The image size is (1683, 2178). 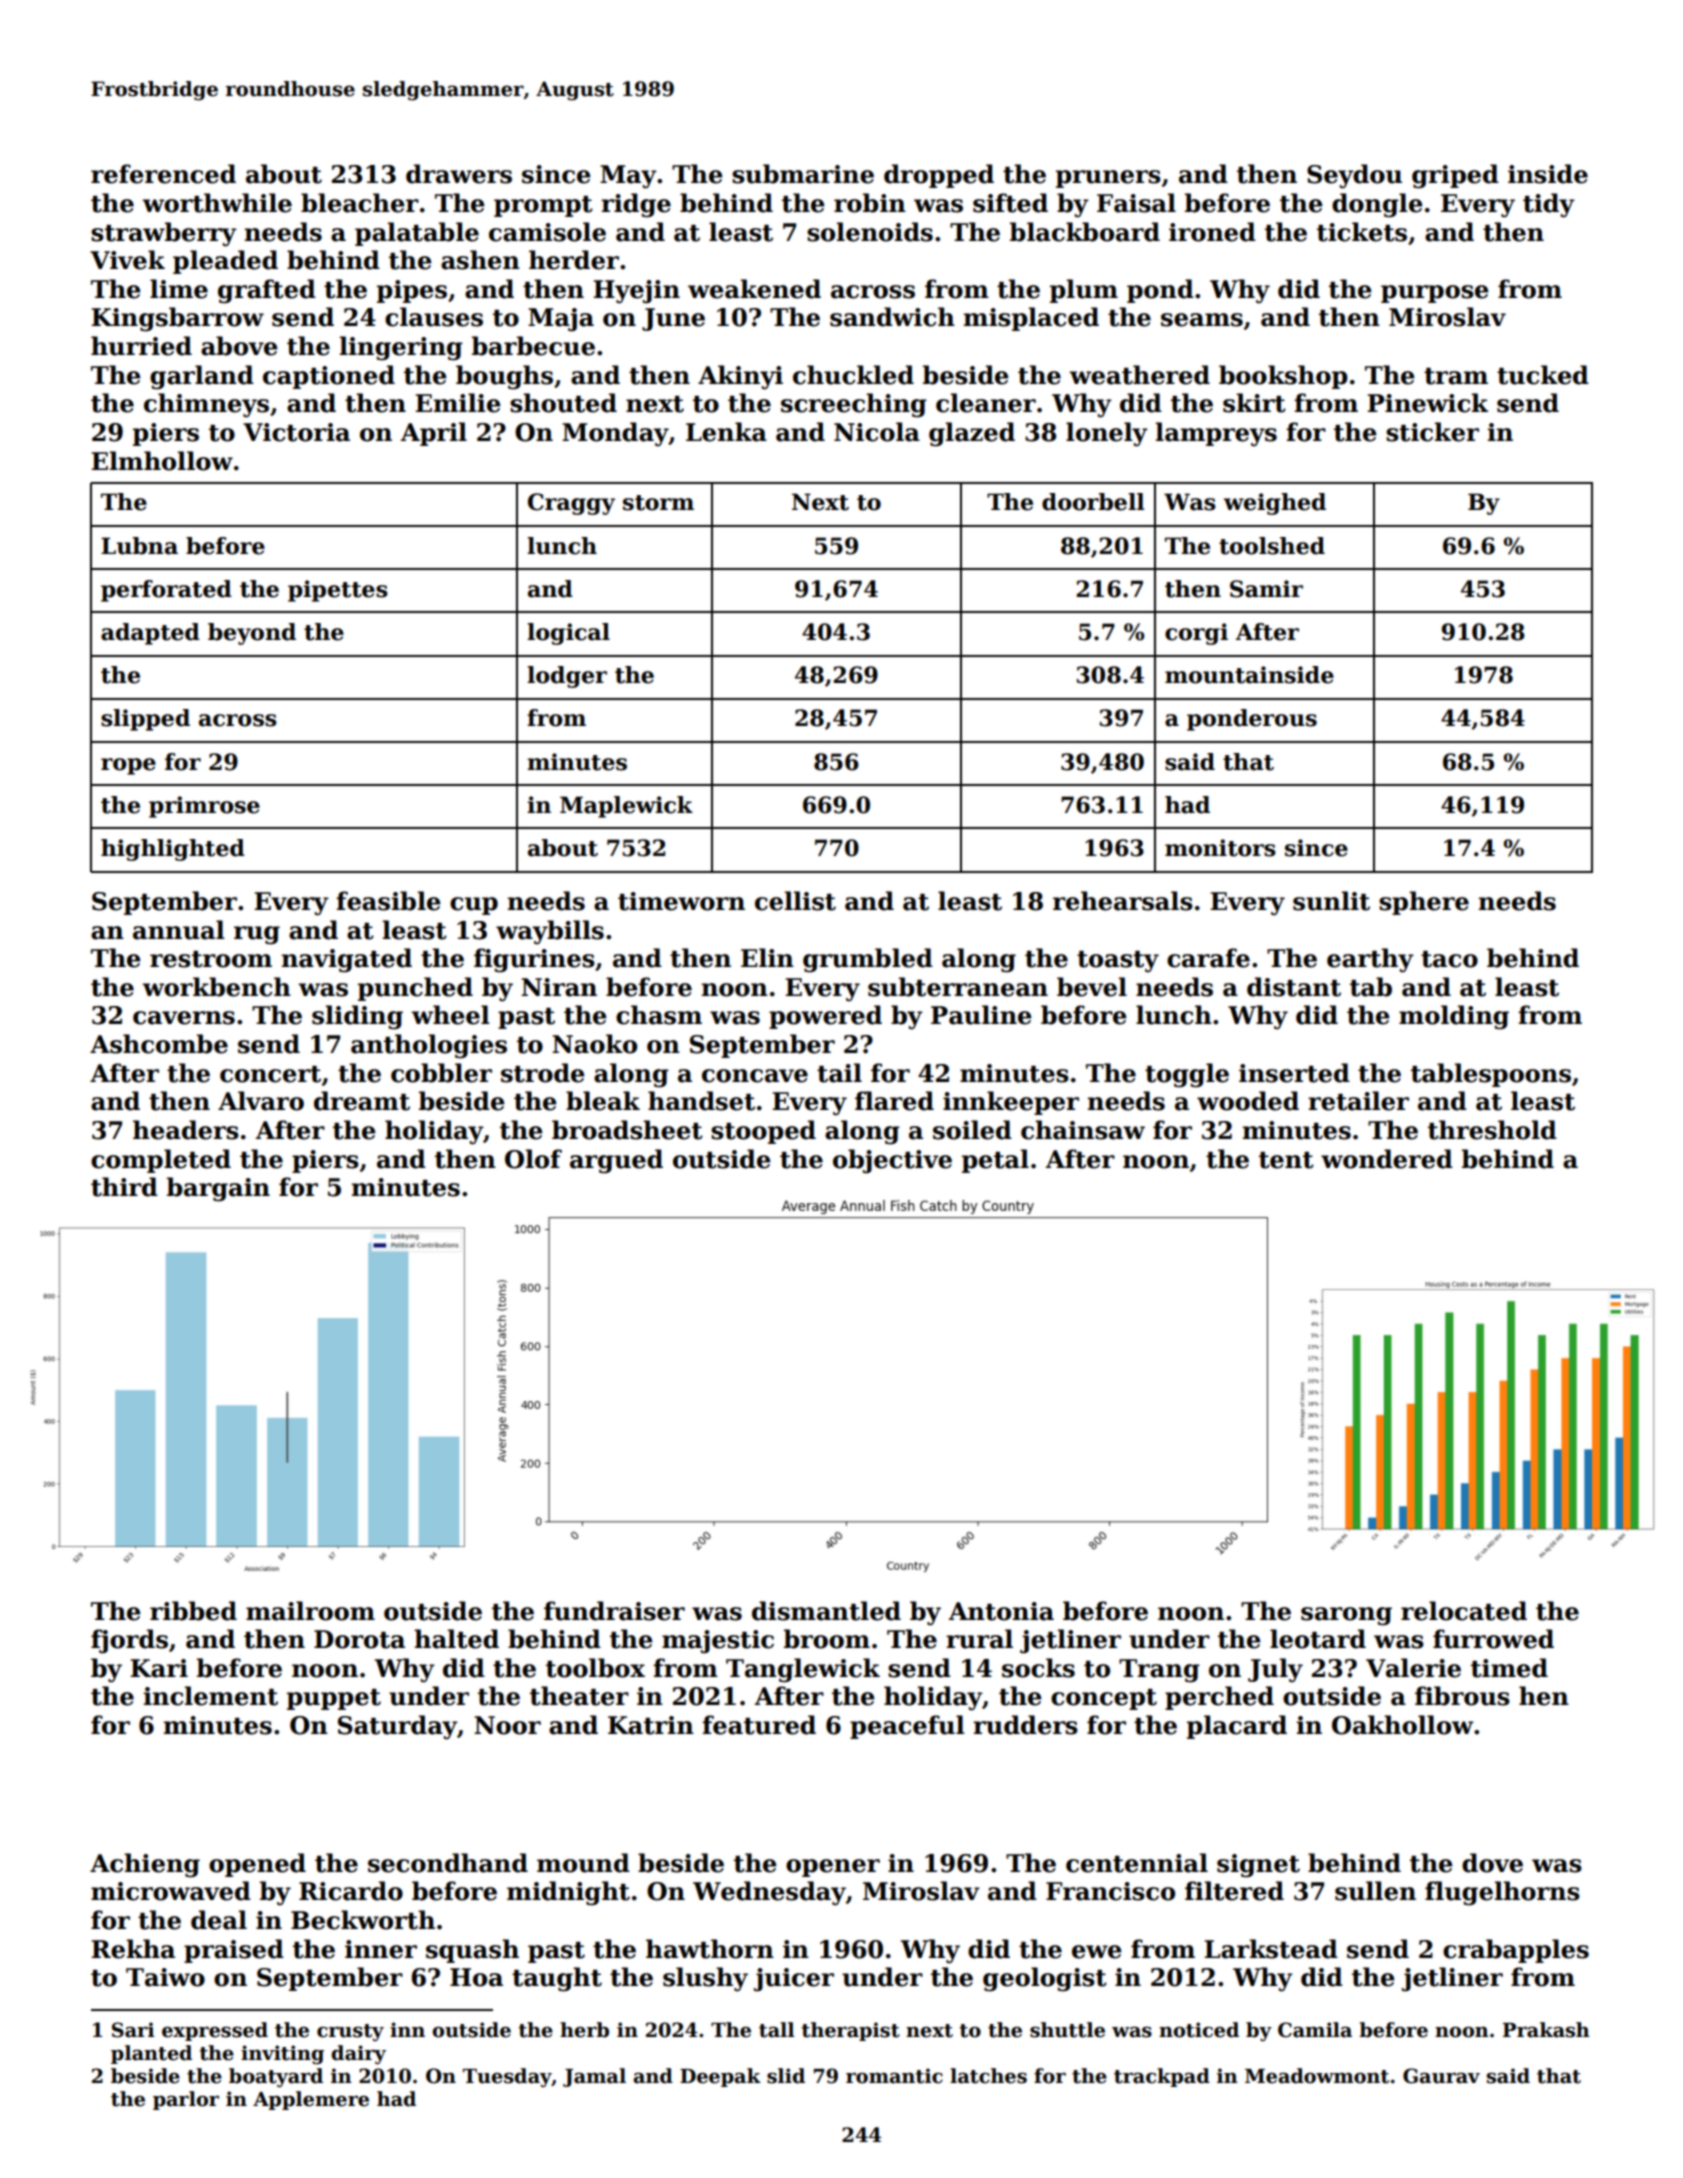 I want to click on dongle, so click(x=1377, y=205).
